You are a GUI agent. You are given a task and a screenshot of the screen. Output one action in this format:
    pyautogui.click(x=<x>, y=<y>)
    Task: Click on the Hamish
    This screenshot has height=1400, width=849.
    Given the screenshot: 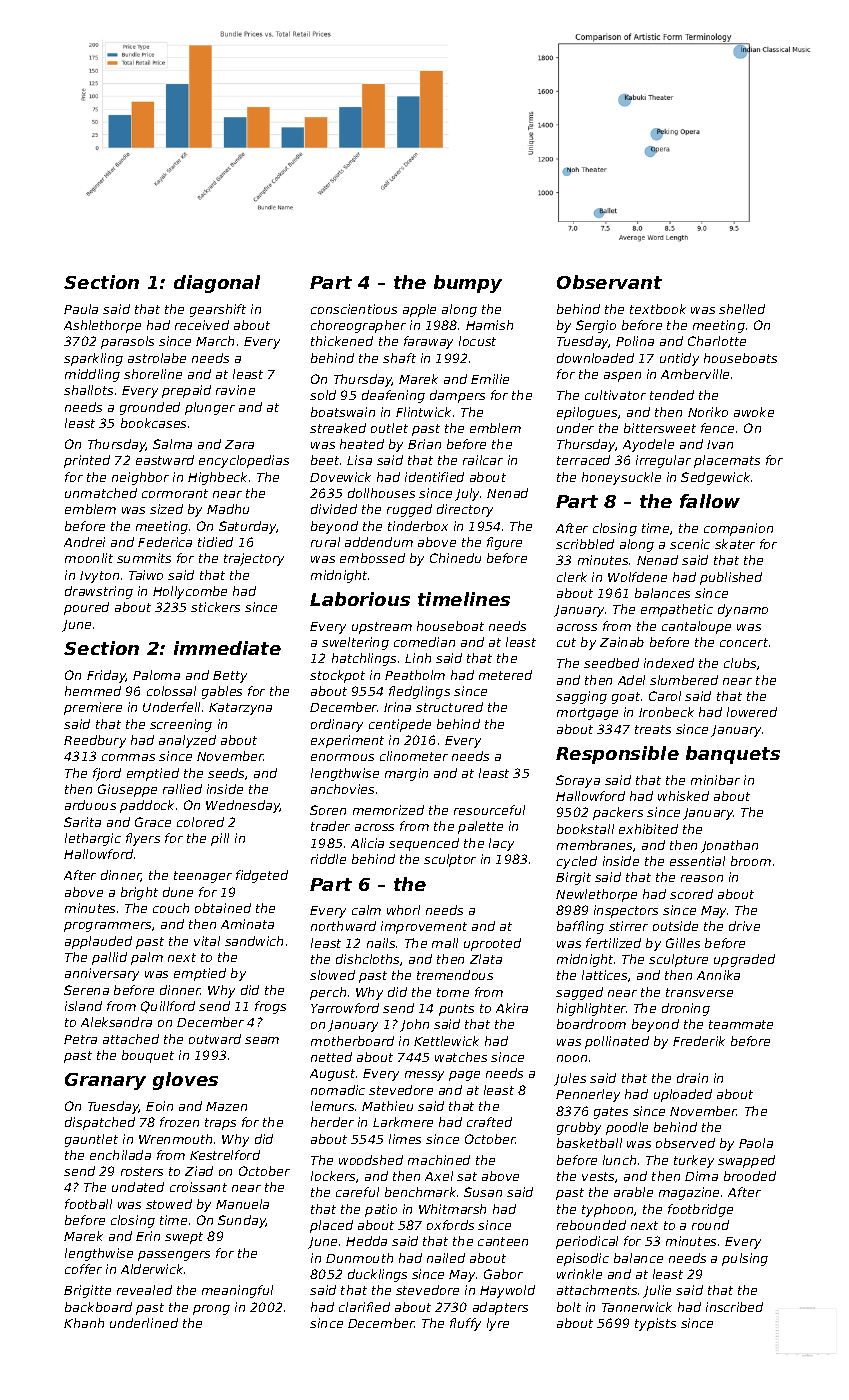 What is the action you would take?
    pyautogui.click(x=489, y=325)
